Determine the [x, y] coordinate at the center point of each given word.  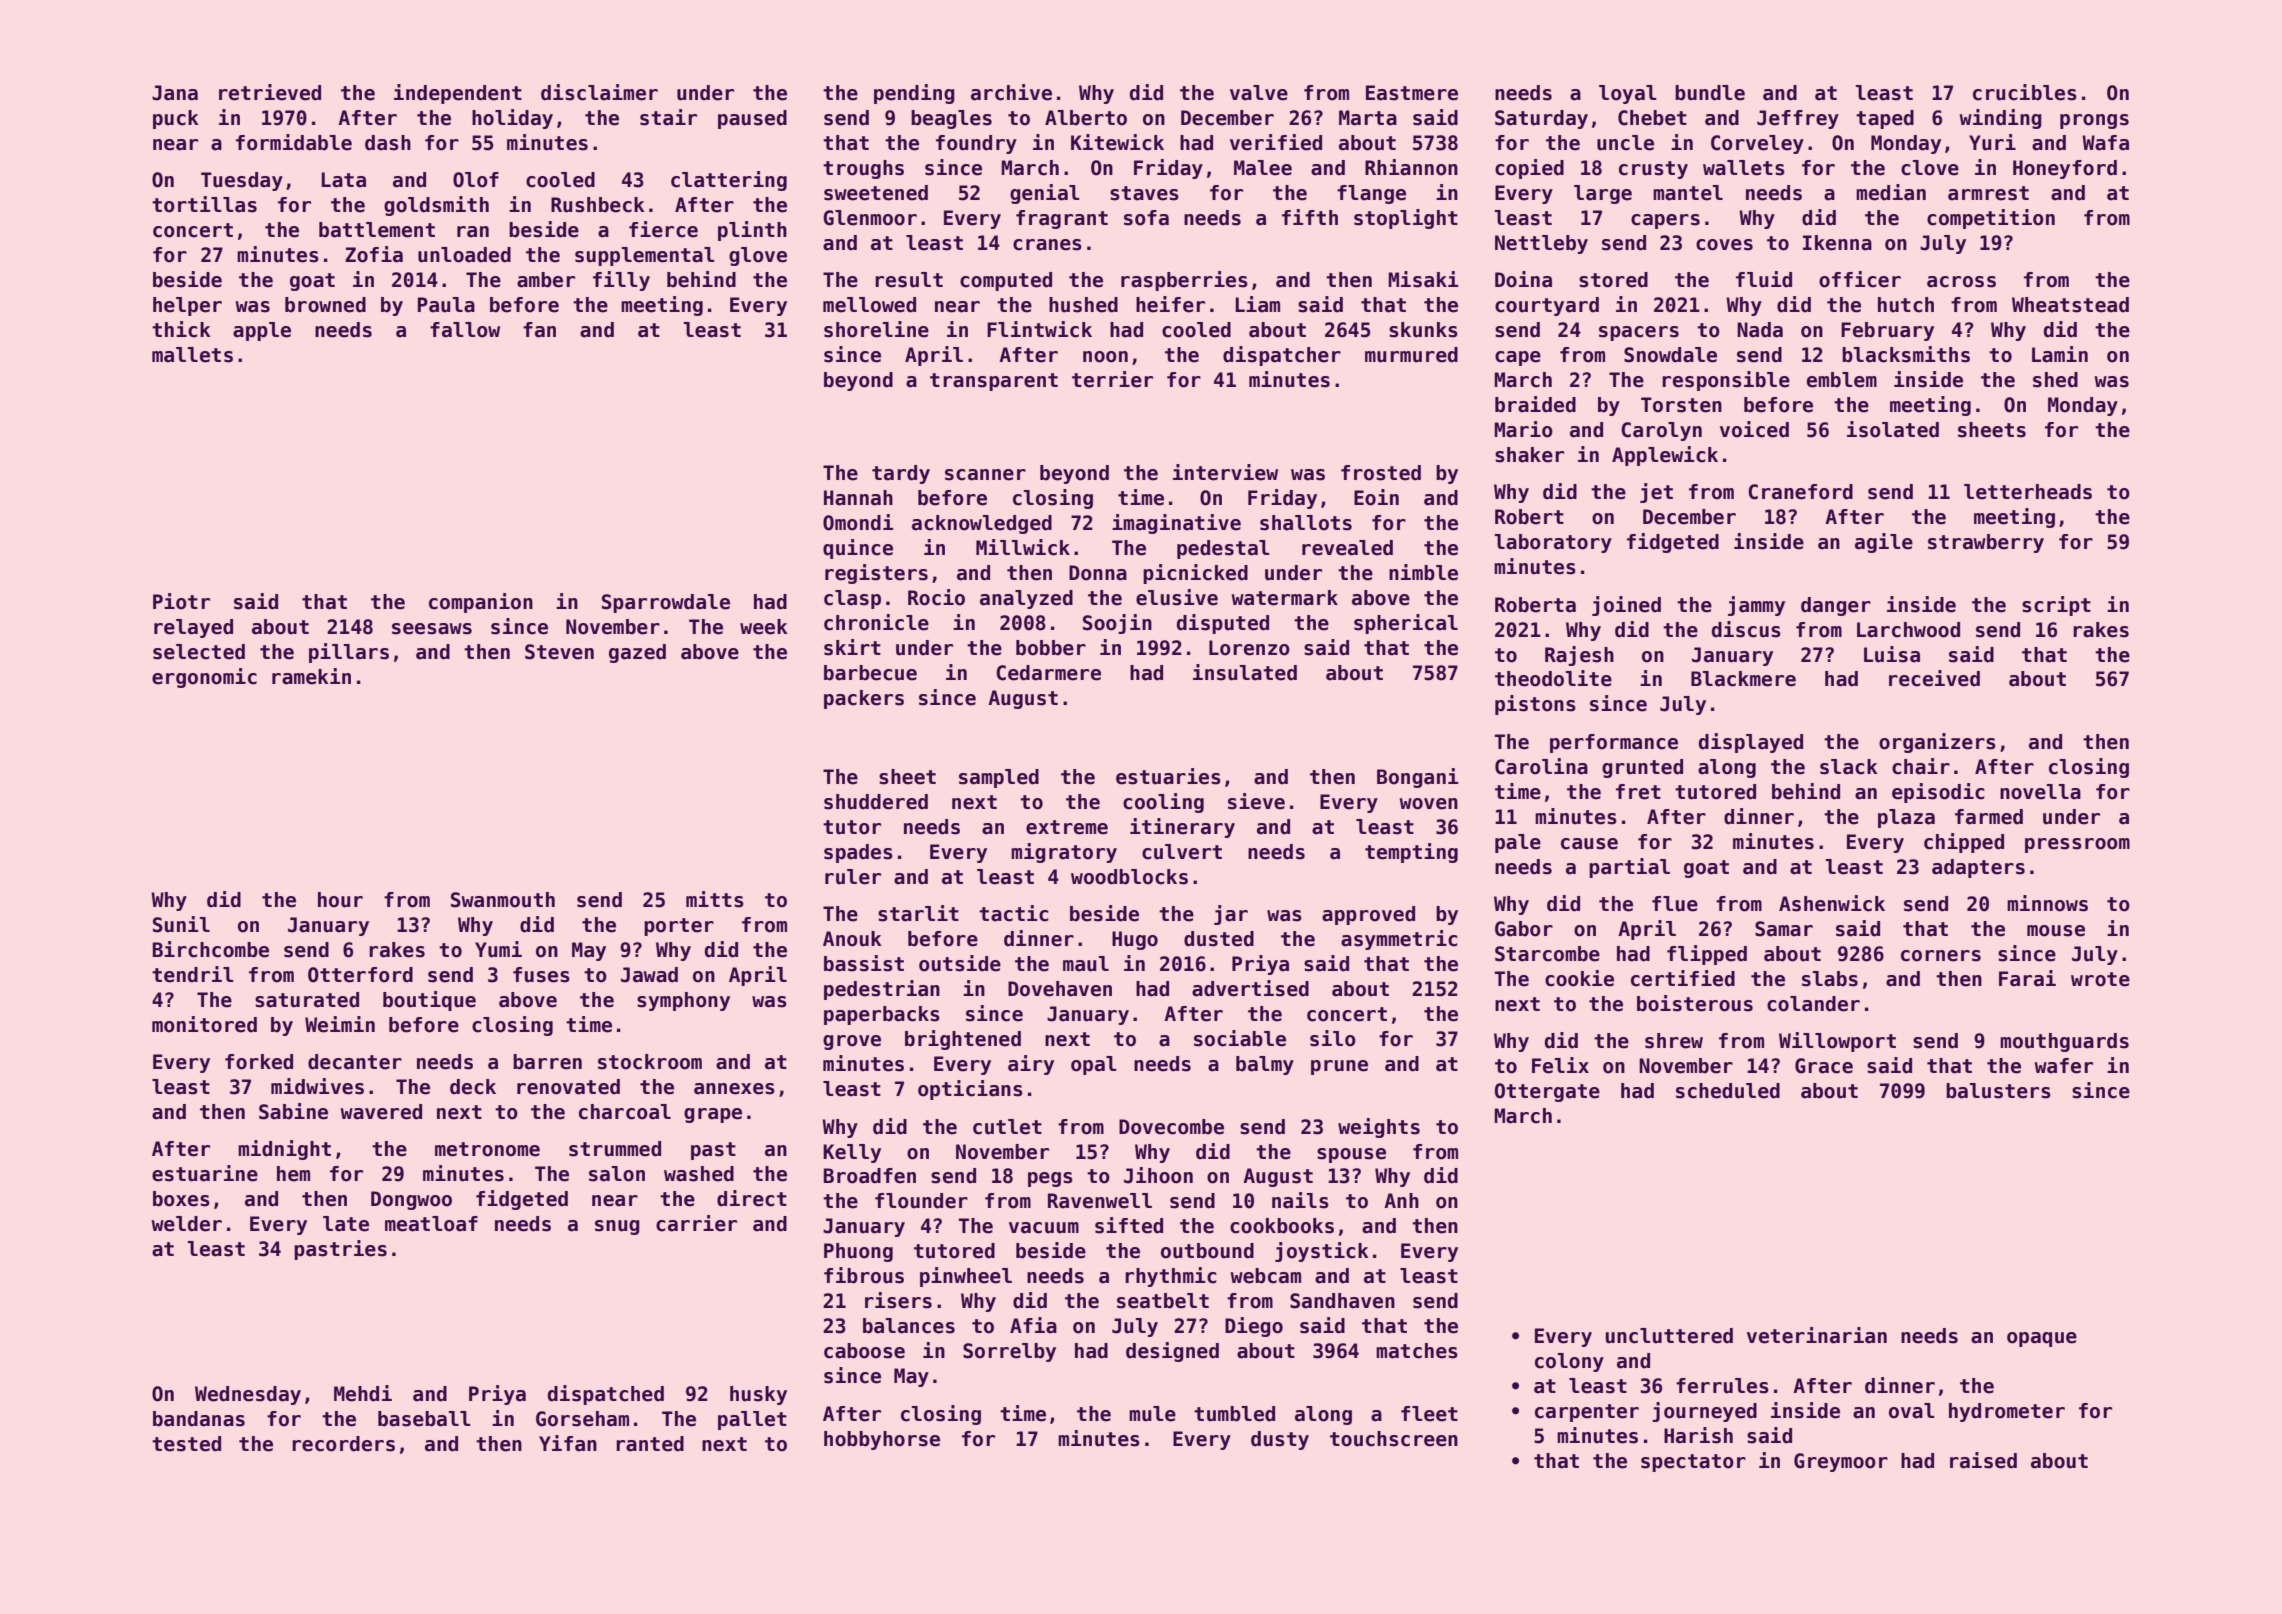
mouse [2056, 931]
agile [1884, 543]
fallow [465, 330]
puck [176, 119]
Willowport [1837, 1042]
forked [259, 1062]
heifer [1170, 304]
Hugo [1135, 940]
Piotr [181, 601]
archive [1011, 92]
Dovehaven [1060, 989]
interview [1225, 472]
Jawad [649, 975]
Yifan [568, 1443]
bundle [1710, 93]
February [1887, 331]
